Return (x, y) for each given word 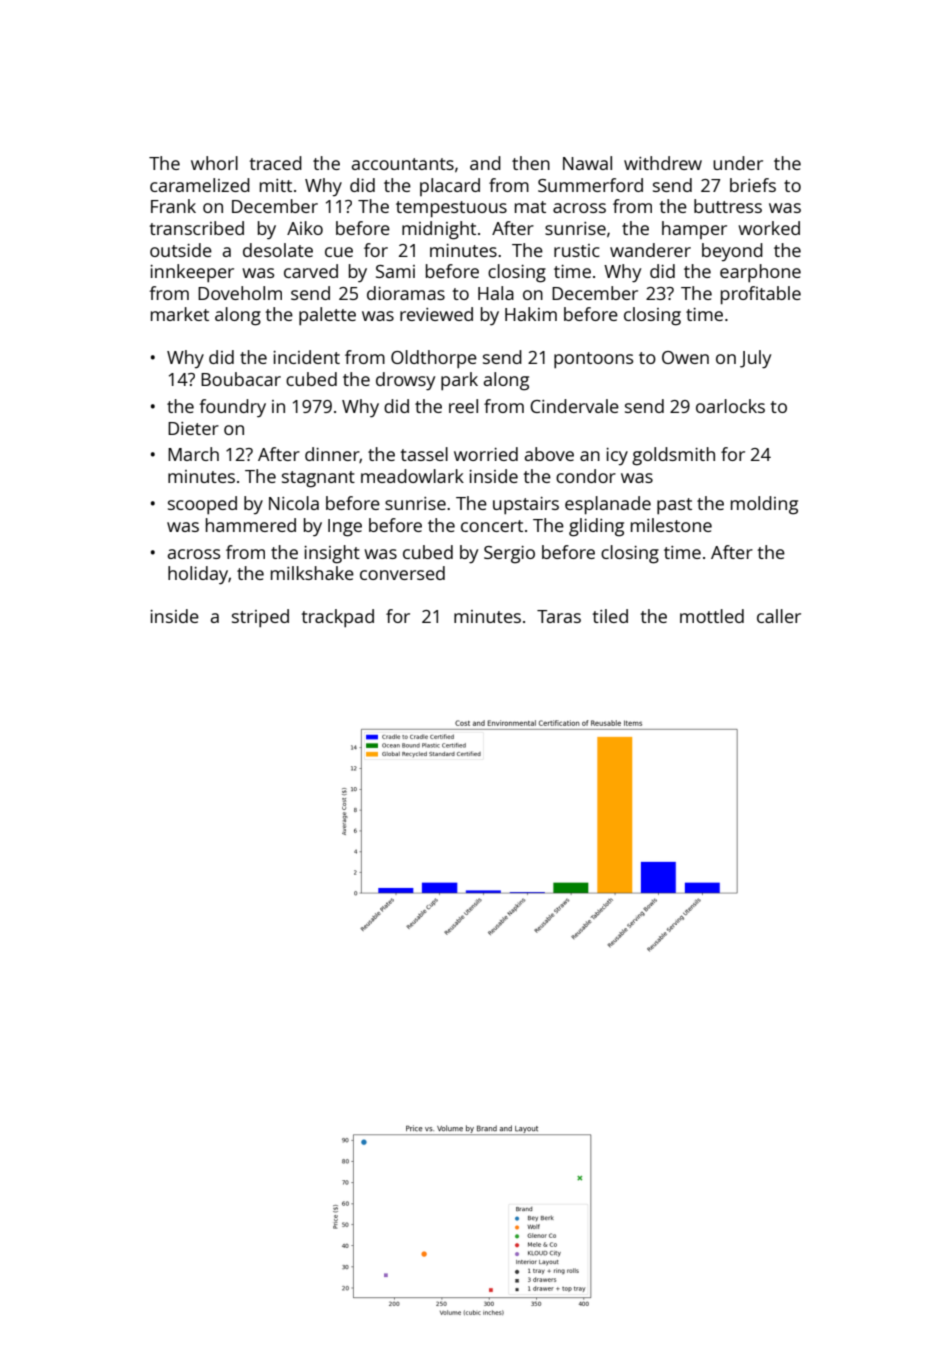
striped (260, 618)
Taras (559, 616)
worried (486, 454)
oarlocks (730, 406)
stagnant (318, 479)
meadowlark (412, 476)
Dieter (193, 428)
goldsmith (673, 456)
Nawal (587, 163)
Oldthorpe (434, 359)
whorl (214, 163)
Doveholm (240, 293)
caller (779, 616)
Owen (685, 357)
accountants (403, 164)
